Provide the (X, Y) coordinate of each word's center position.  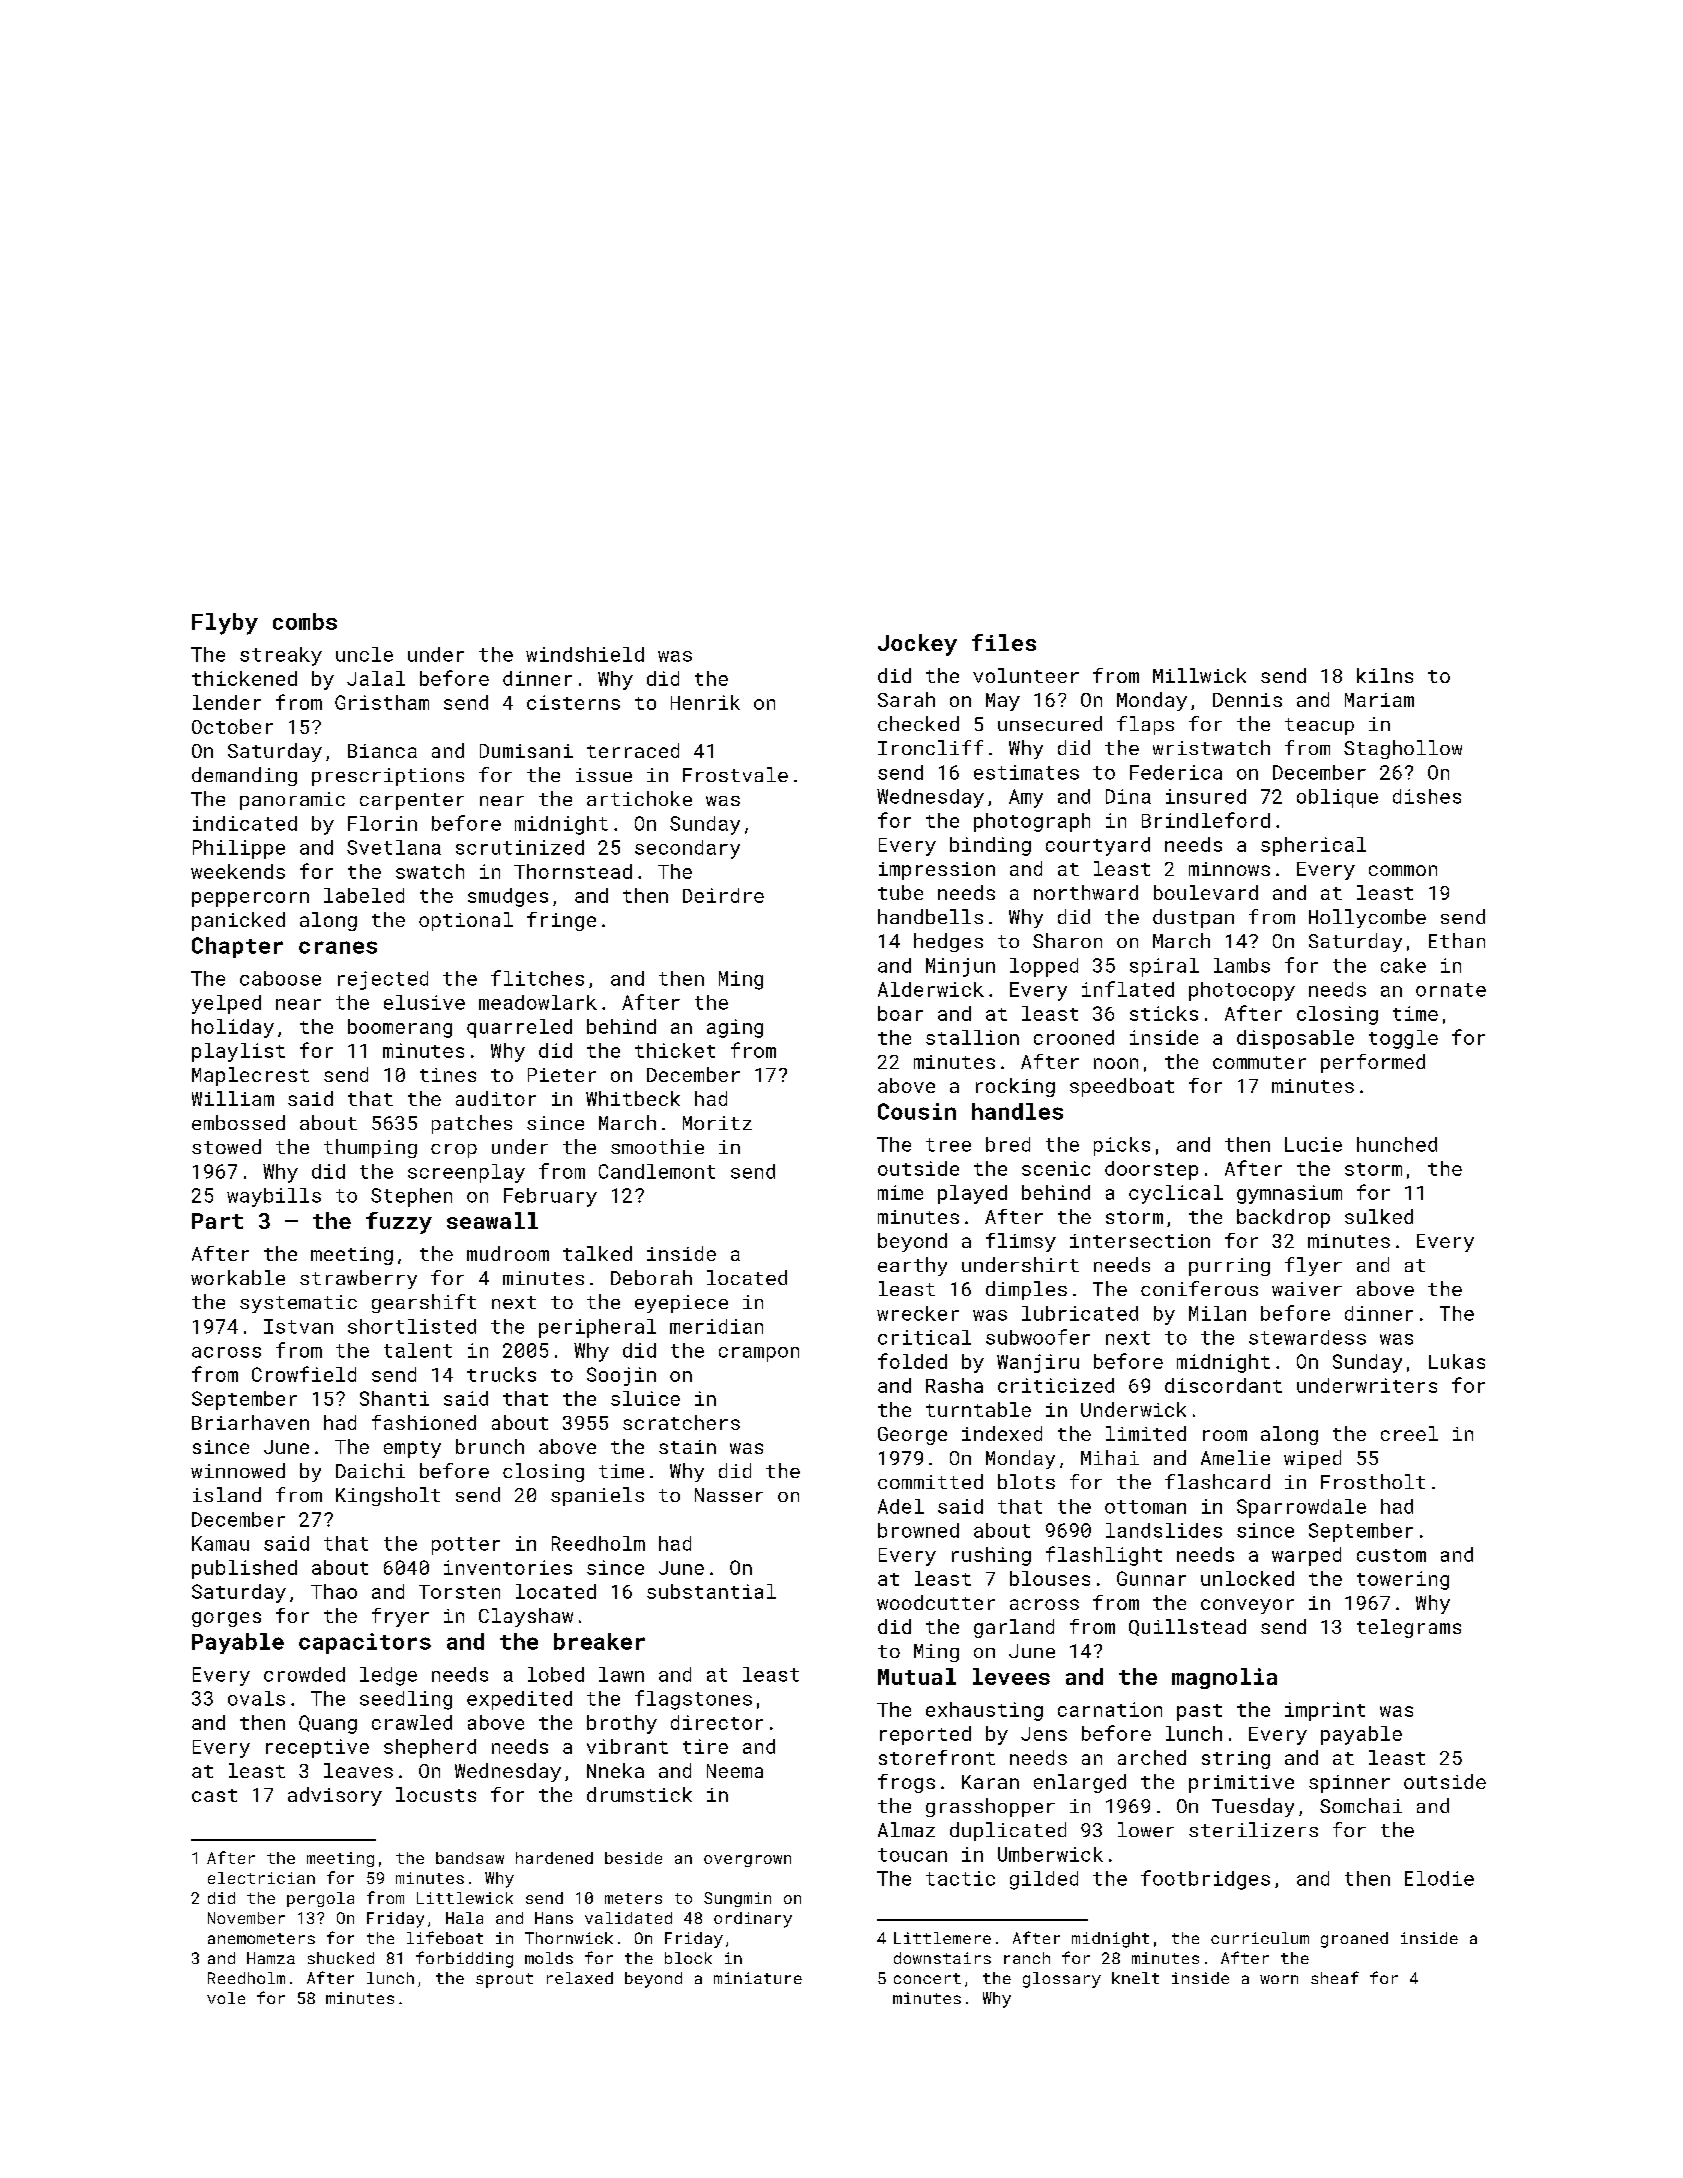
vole (226, 1998)
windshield (585, 654)
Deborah (651, 1277)
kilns (1385, 675)
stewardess (1307, 1337)
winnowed (238, 1470)
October (232, 726)
